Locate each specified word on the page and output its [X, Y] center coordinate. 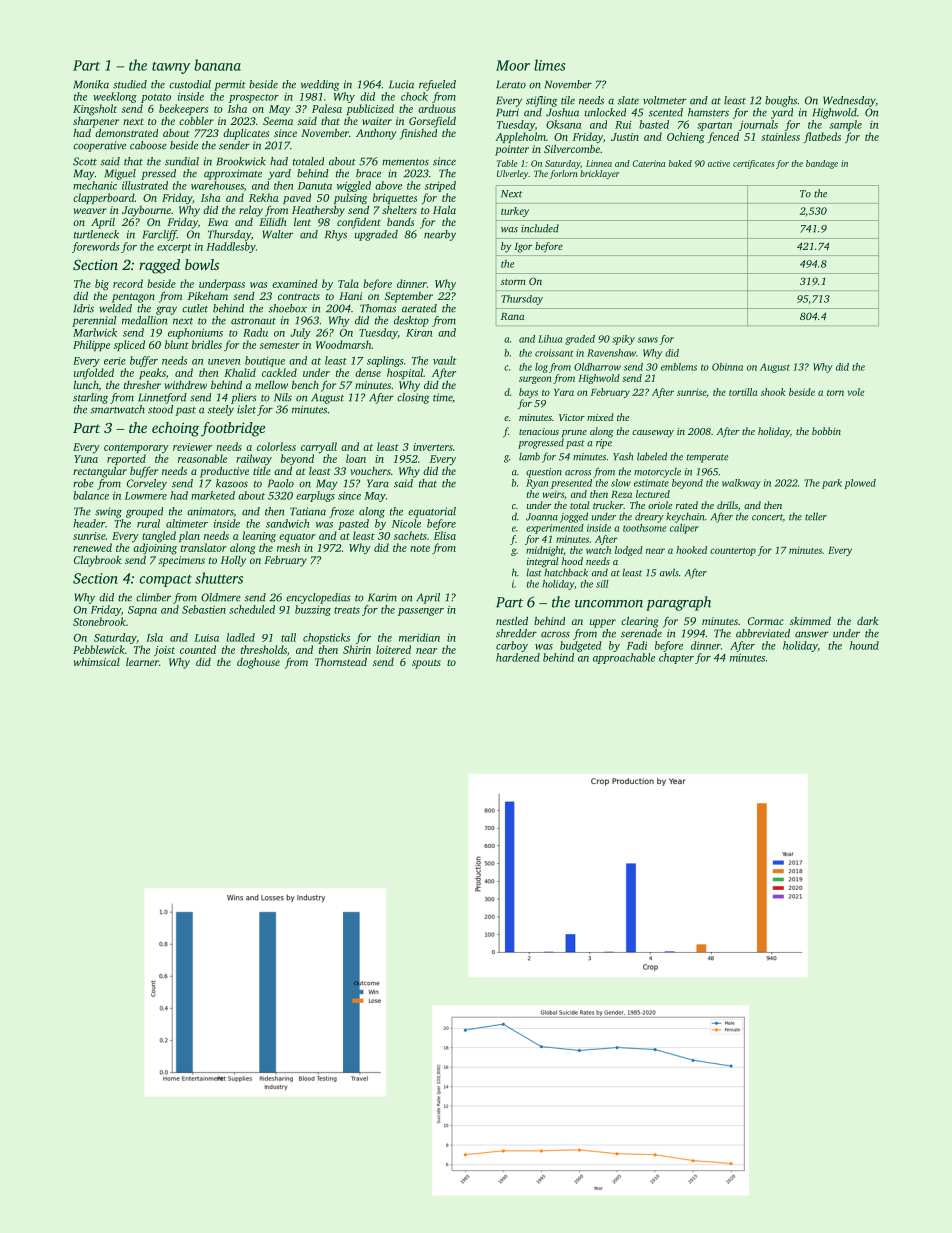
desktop [411, 321]
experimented [555, 529]
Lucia [401, 84]
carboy [512, 646]
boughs [781, 101]
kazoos [232, 483]
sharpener [96, 122]
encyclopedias [318, 598]
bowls [202, 264]
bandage [822, 164]
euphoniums [195, 333]
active [719, 163]
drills [727, 505]
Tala [348, 283]
